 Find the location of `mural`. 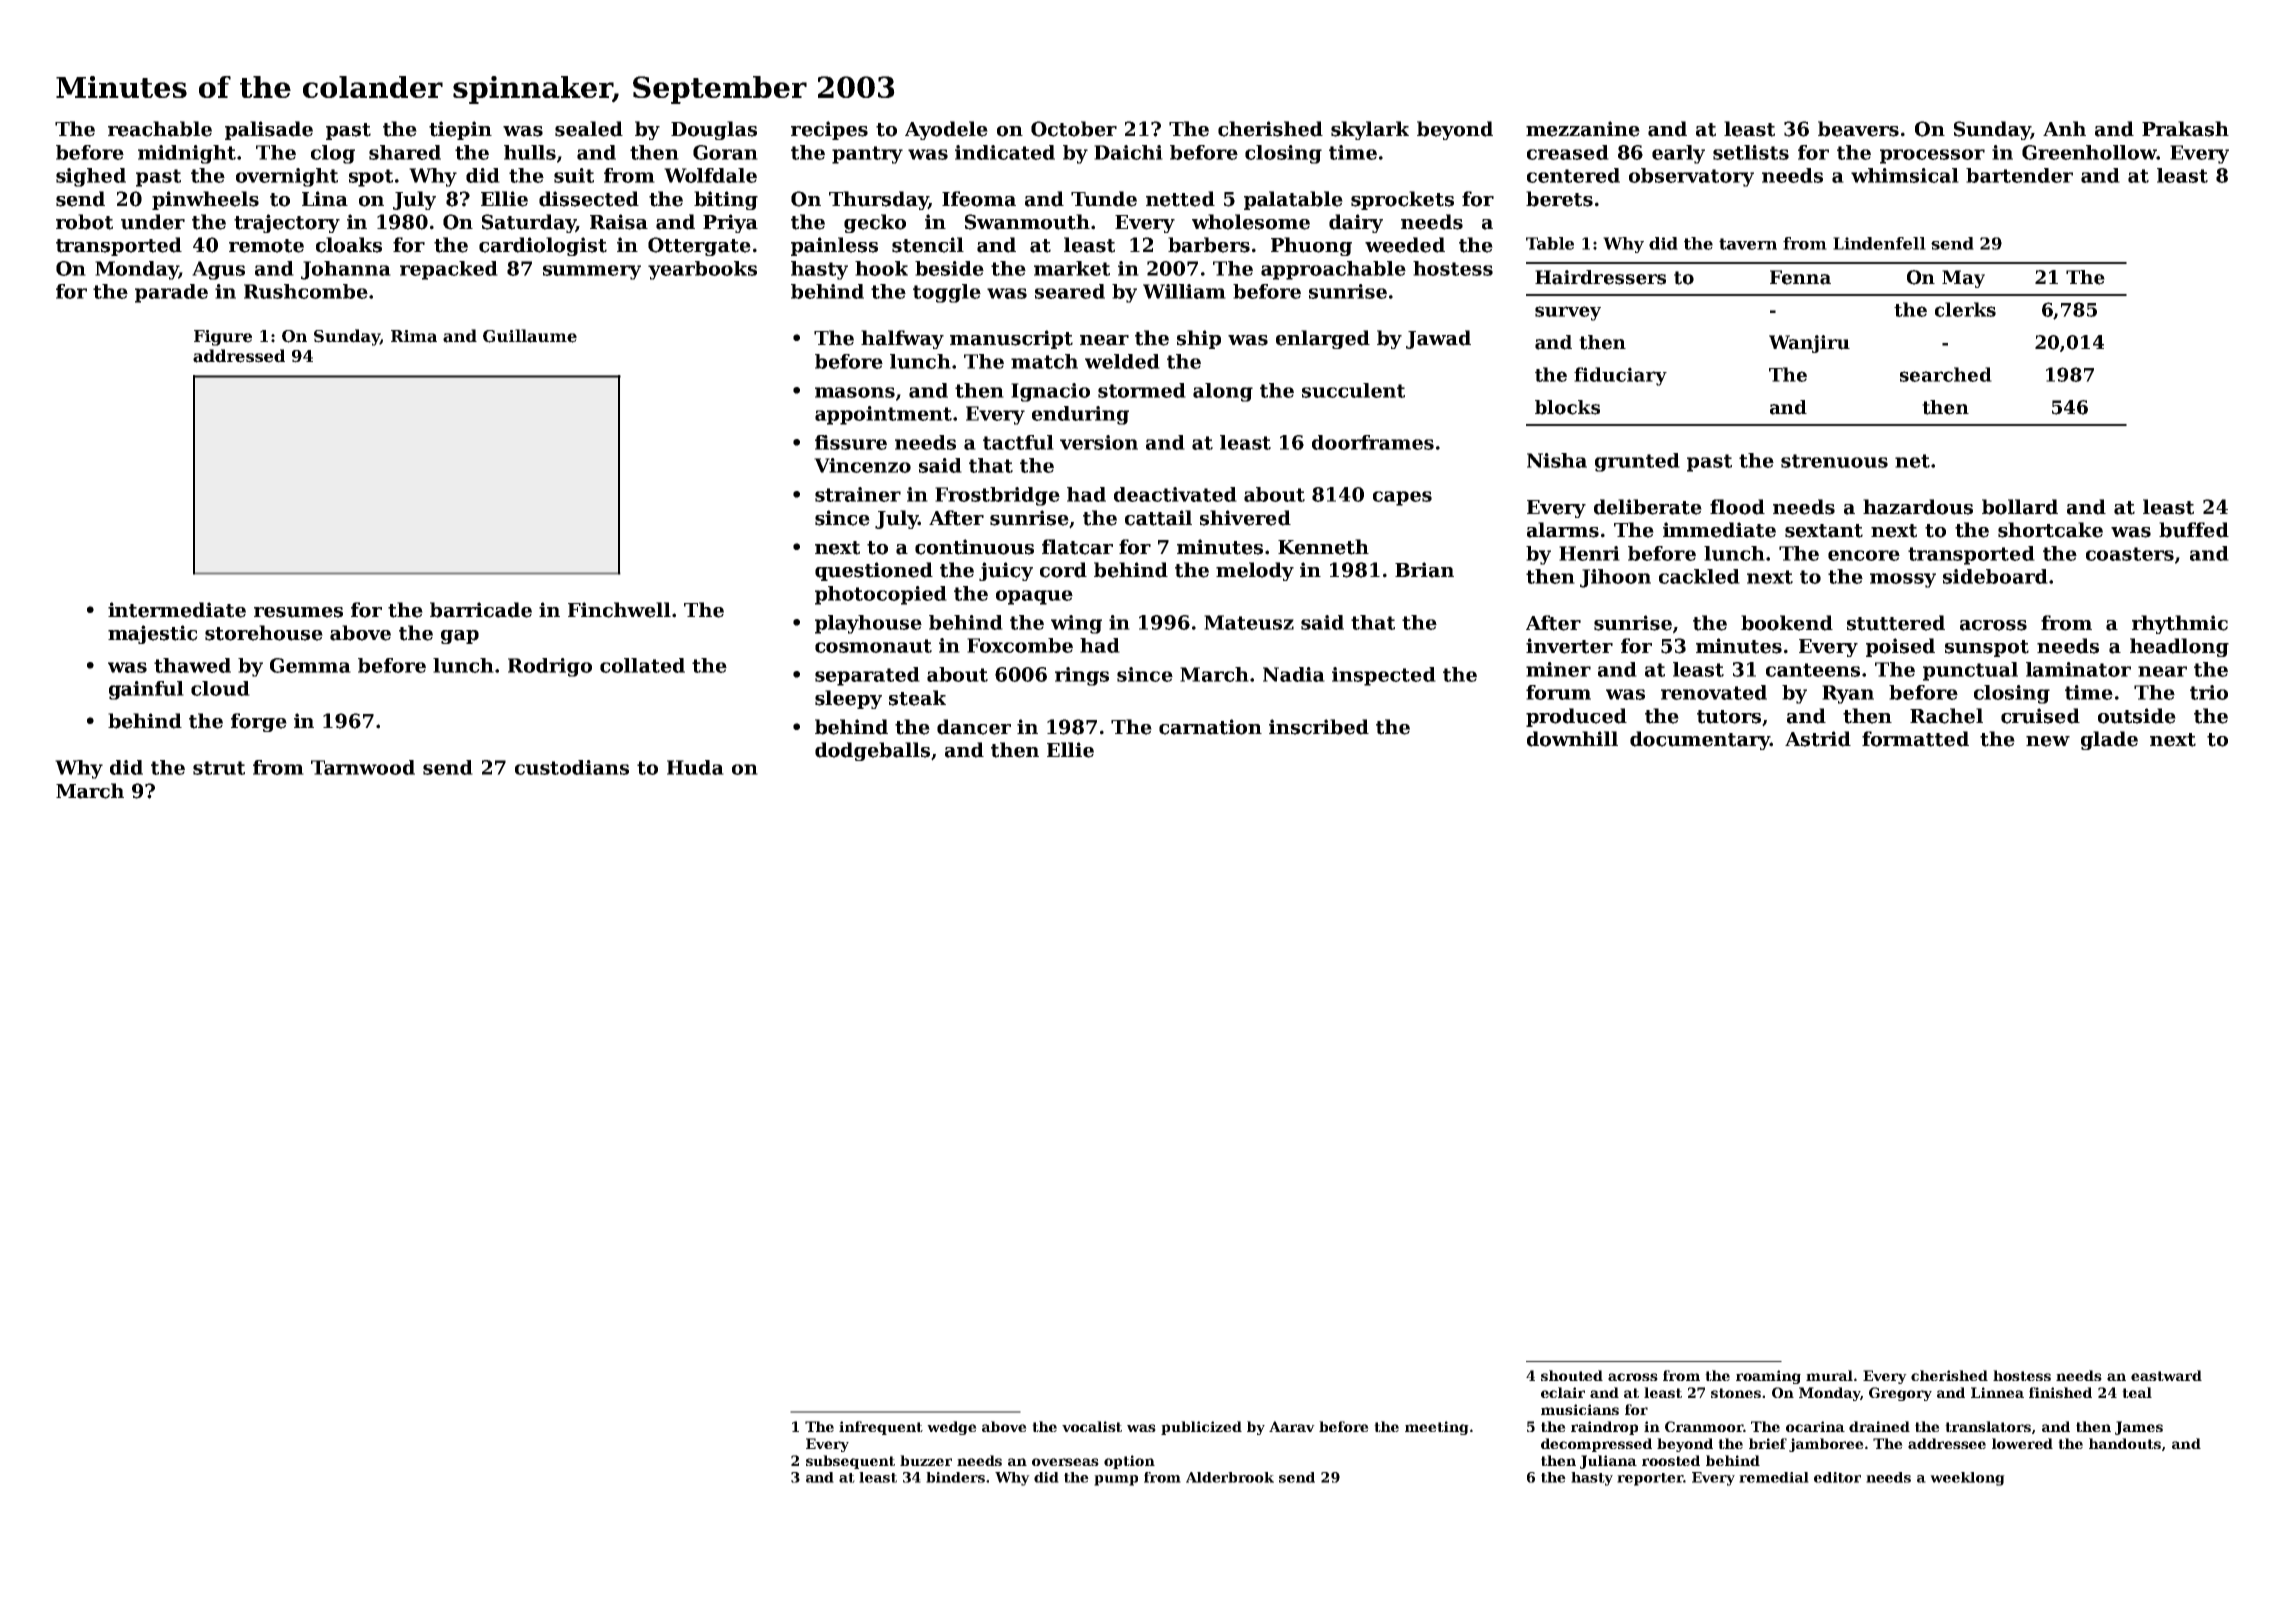

mural is located at coordinates (1829, 1375).
